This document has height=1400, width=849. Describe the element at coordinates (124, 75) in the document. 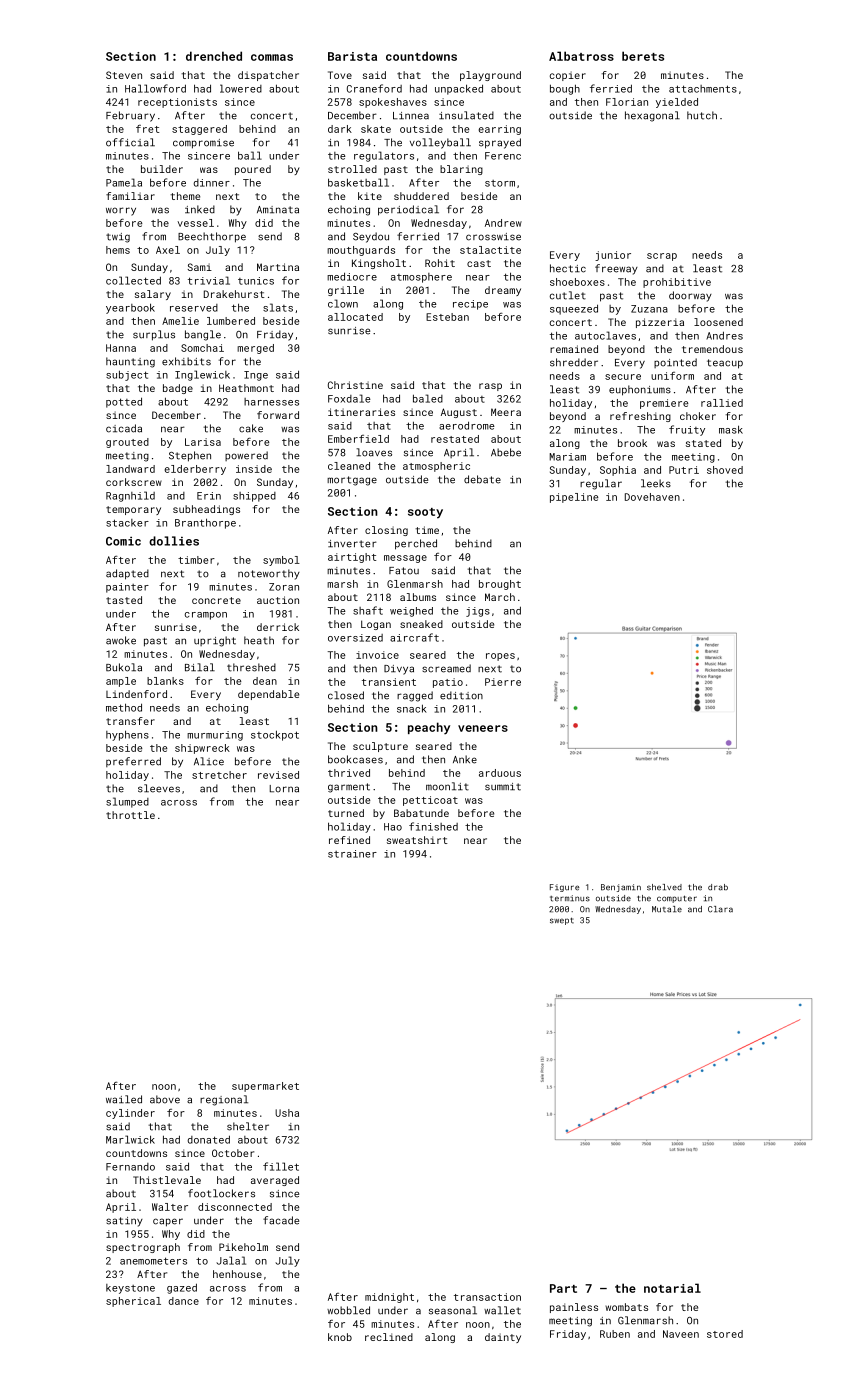

I see `Steven` at that location.
